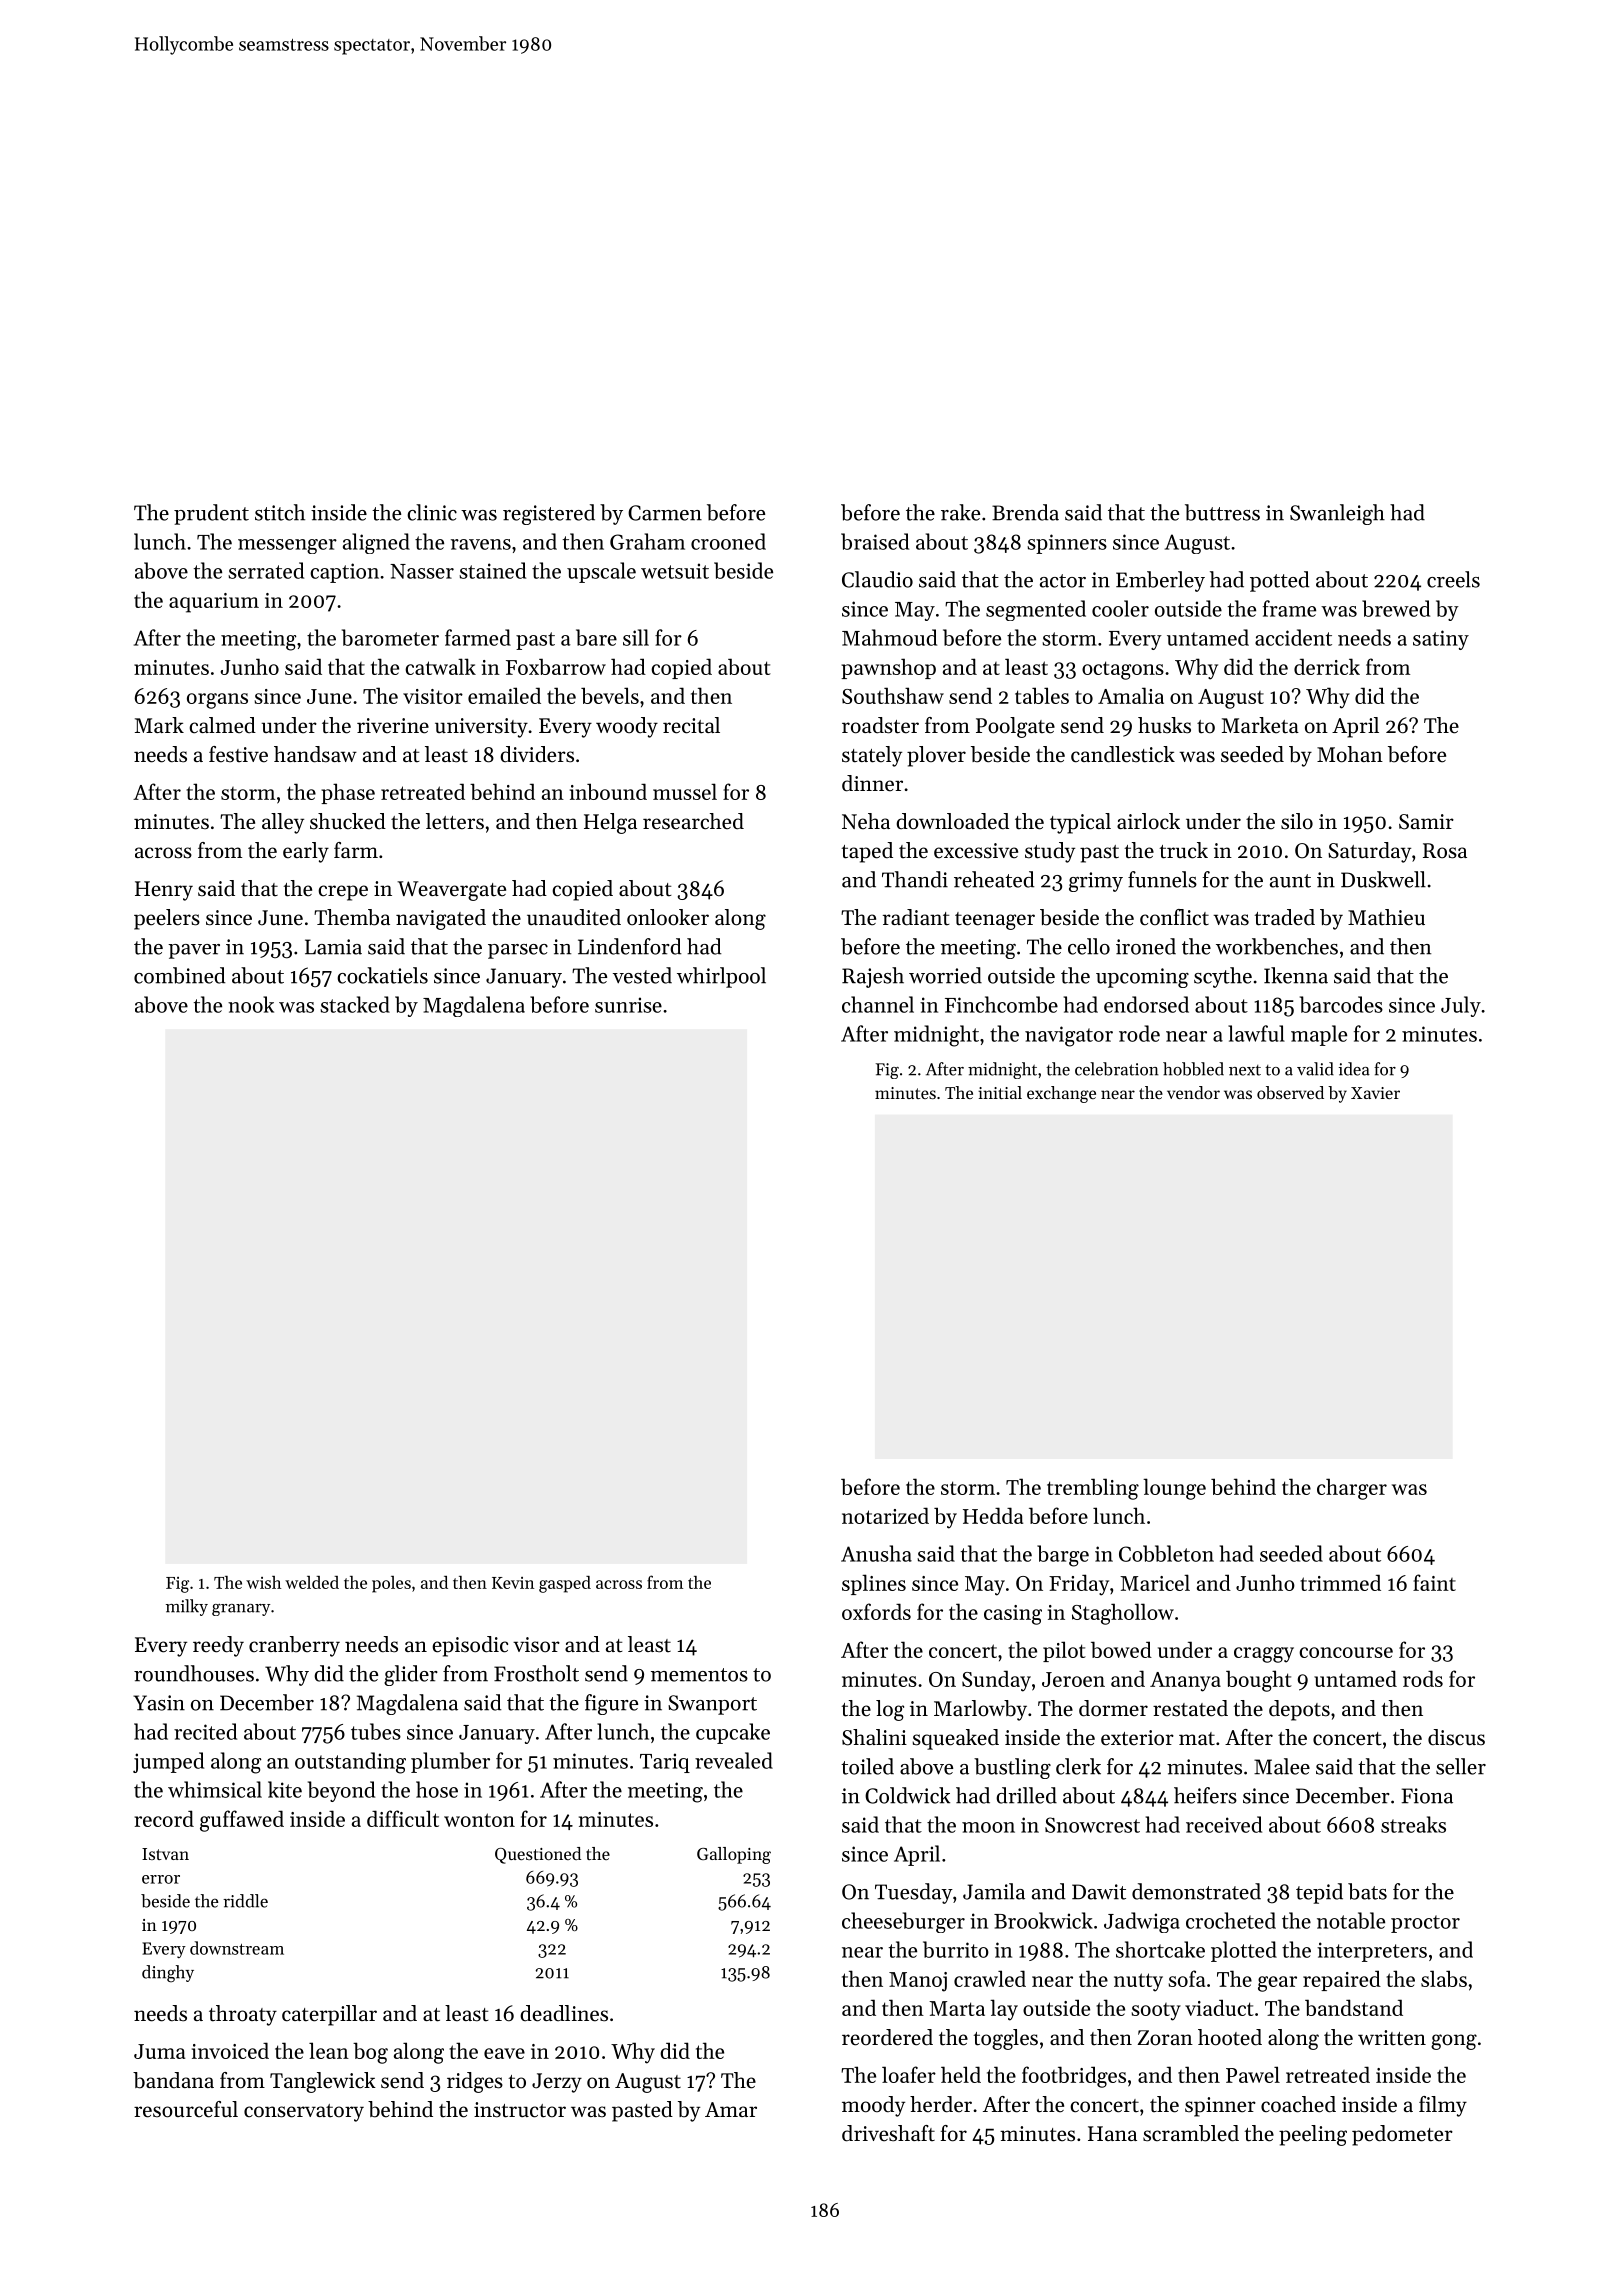 This image has width=1620, height=2292. I want to click on rake, so click(960, 512).
